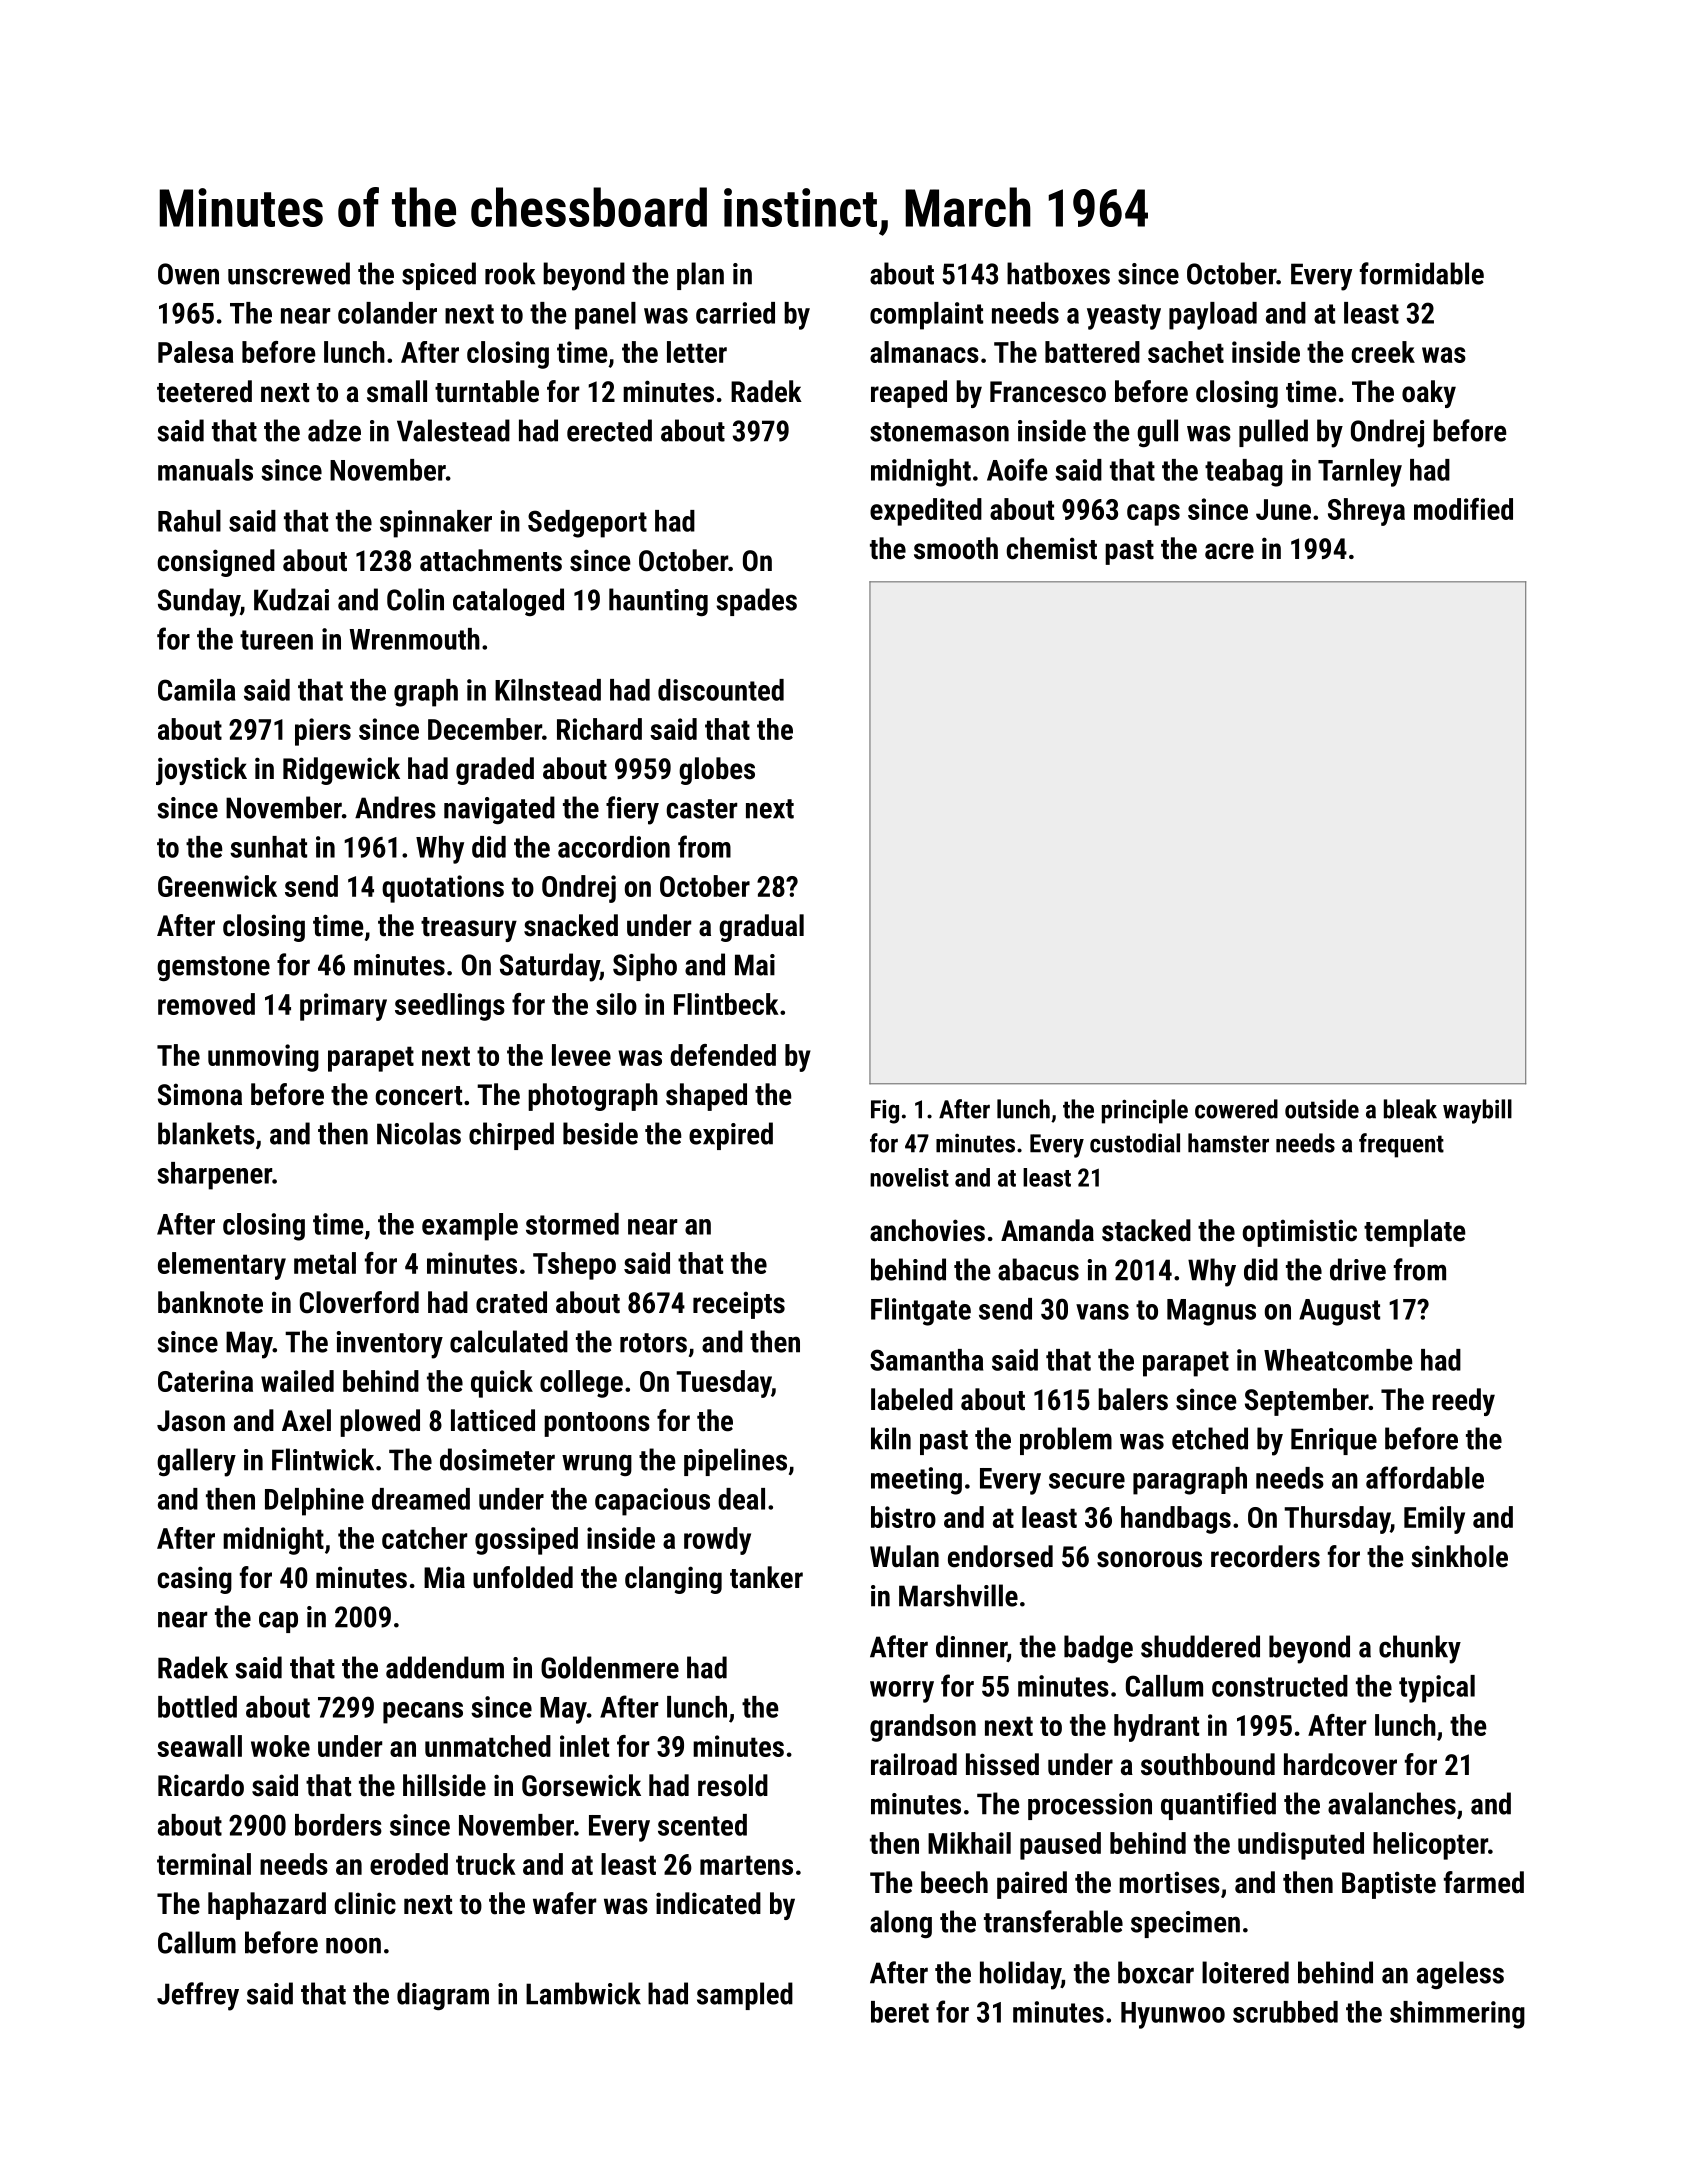 The height and width of the screenshot is (2178, 1683). Describe the element at coordinates (488, 1746) in the screenshot. I see `unmatched` at that location.
